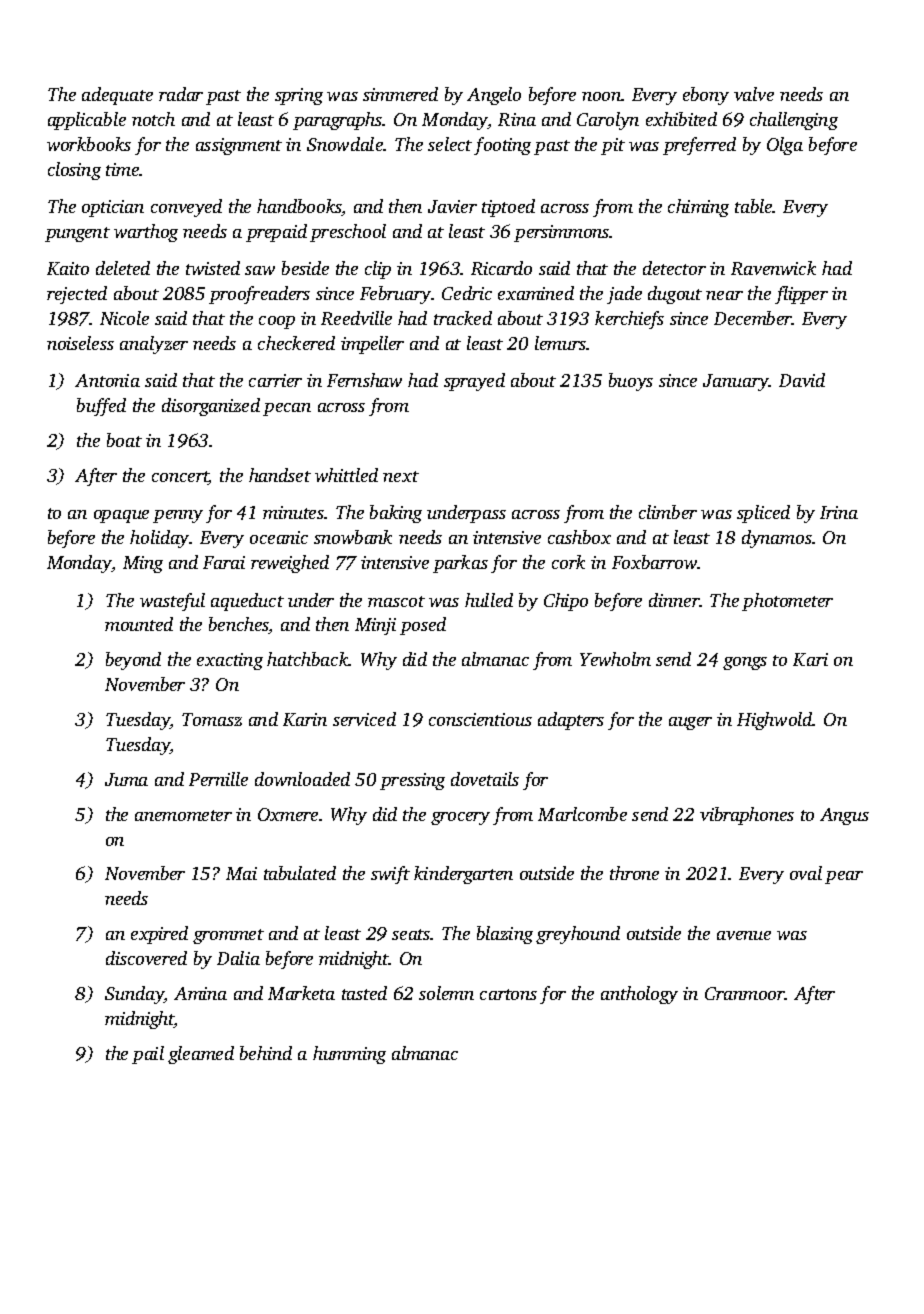  What do you see at coordinates (372, 345) in the screenshot?
I see `impeller` at bounding box center [372, 345].
